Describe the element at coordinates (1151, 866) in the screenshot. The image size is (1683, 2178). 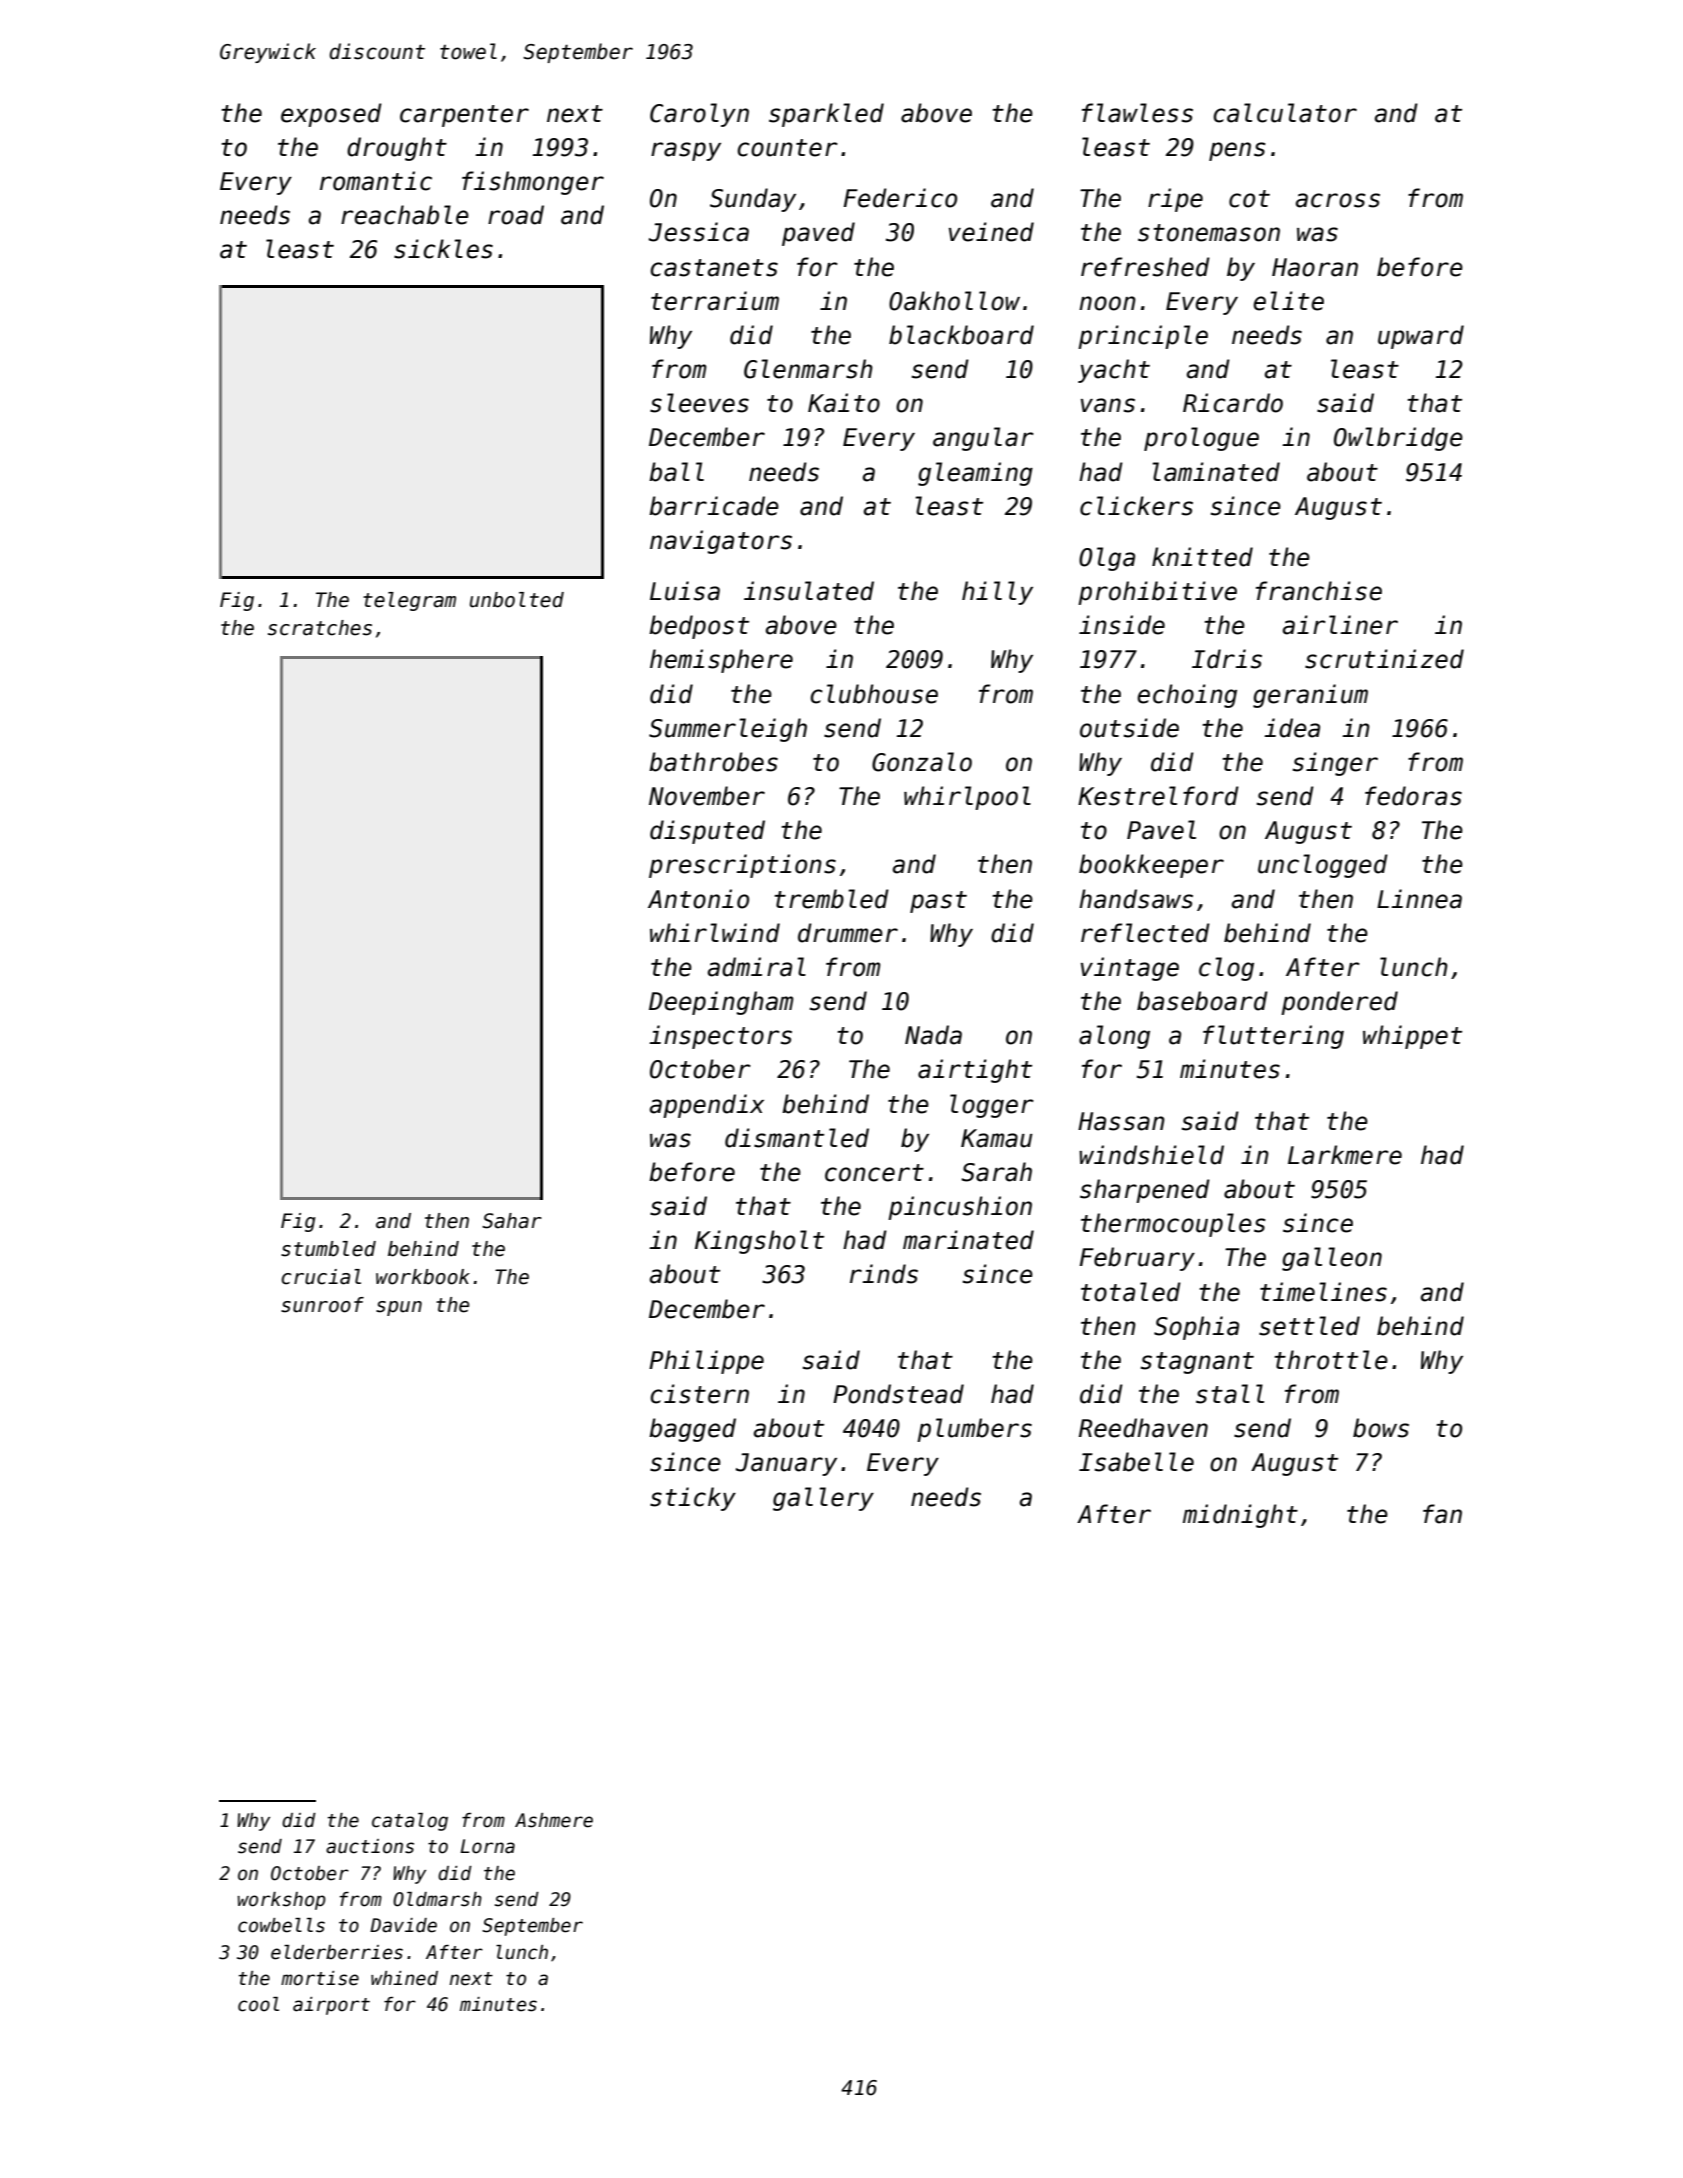
I see `bookkeeper` at that location.
